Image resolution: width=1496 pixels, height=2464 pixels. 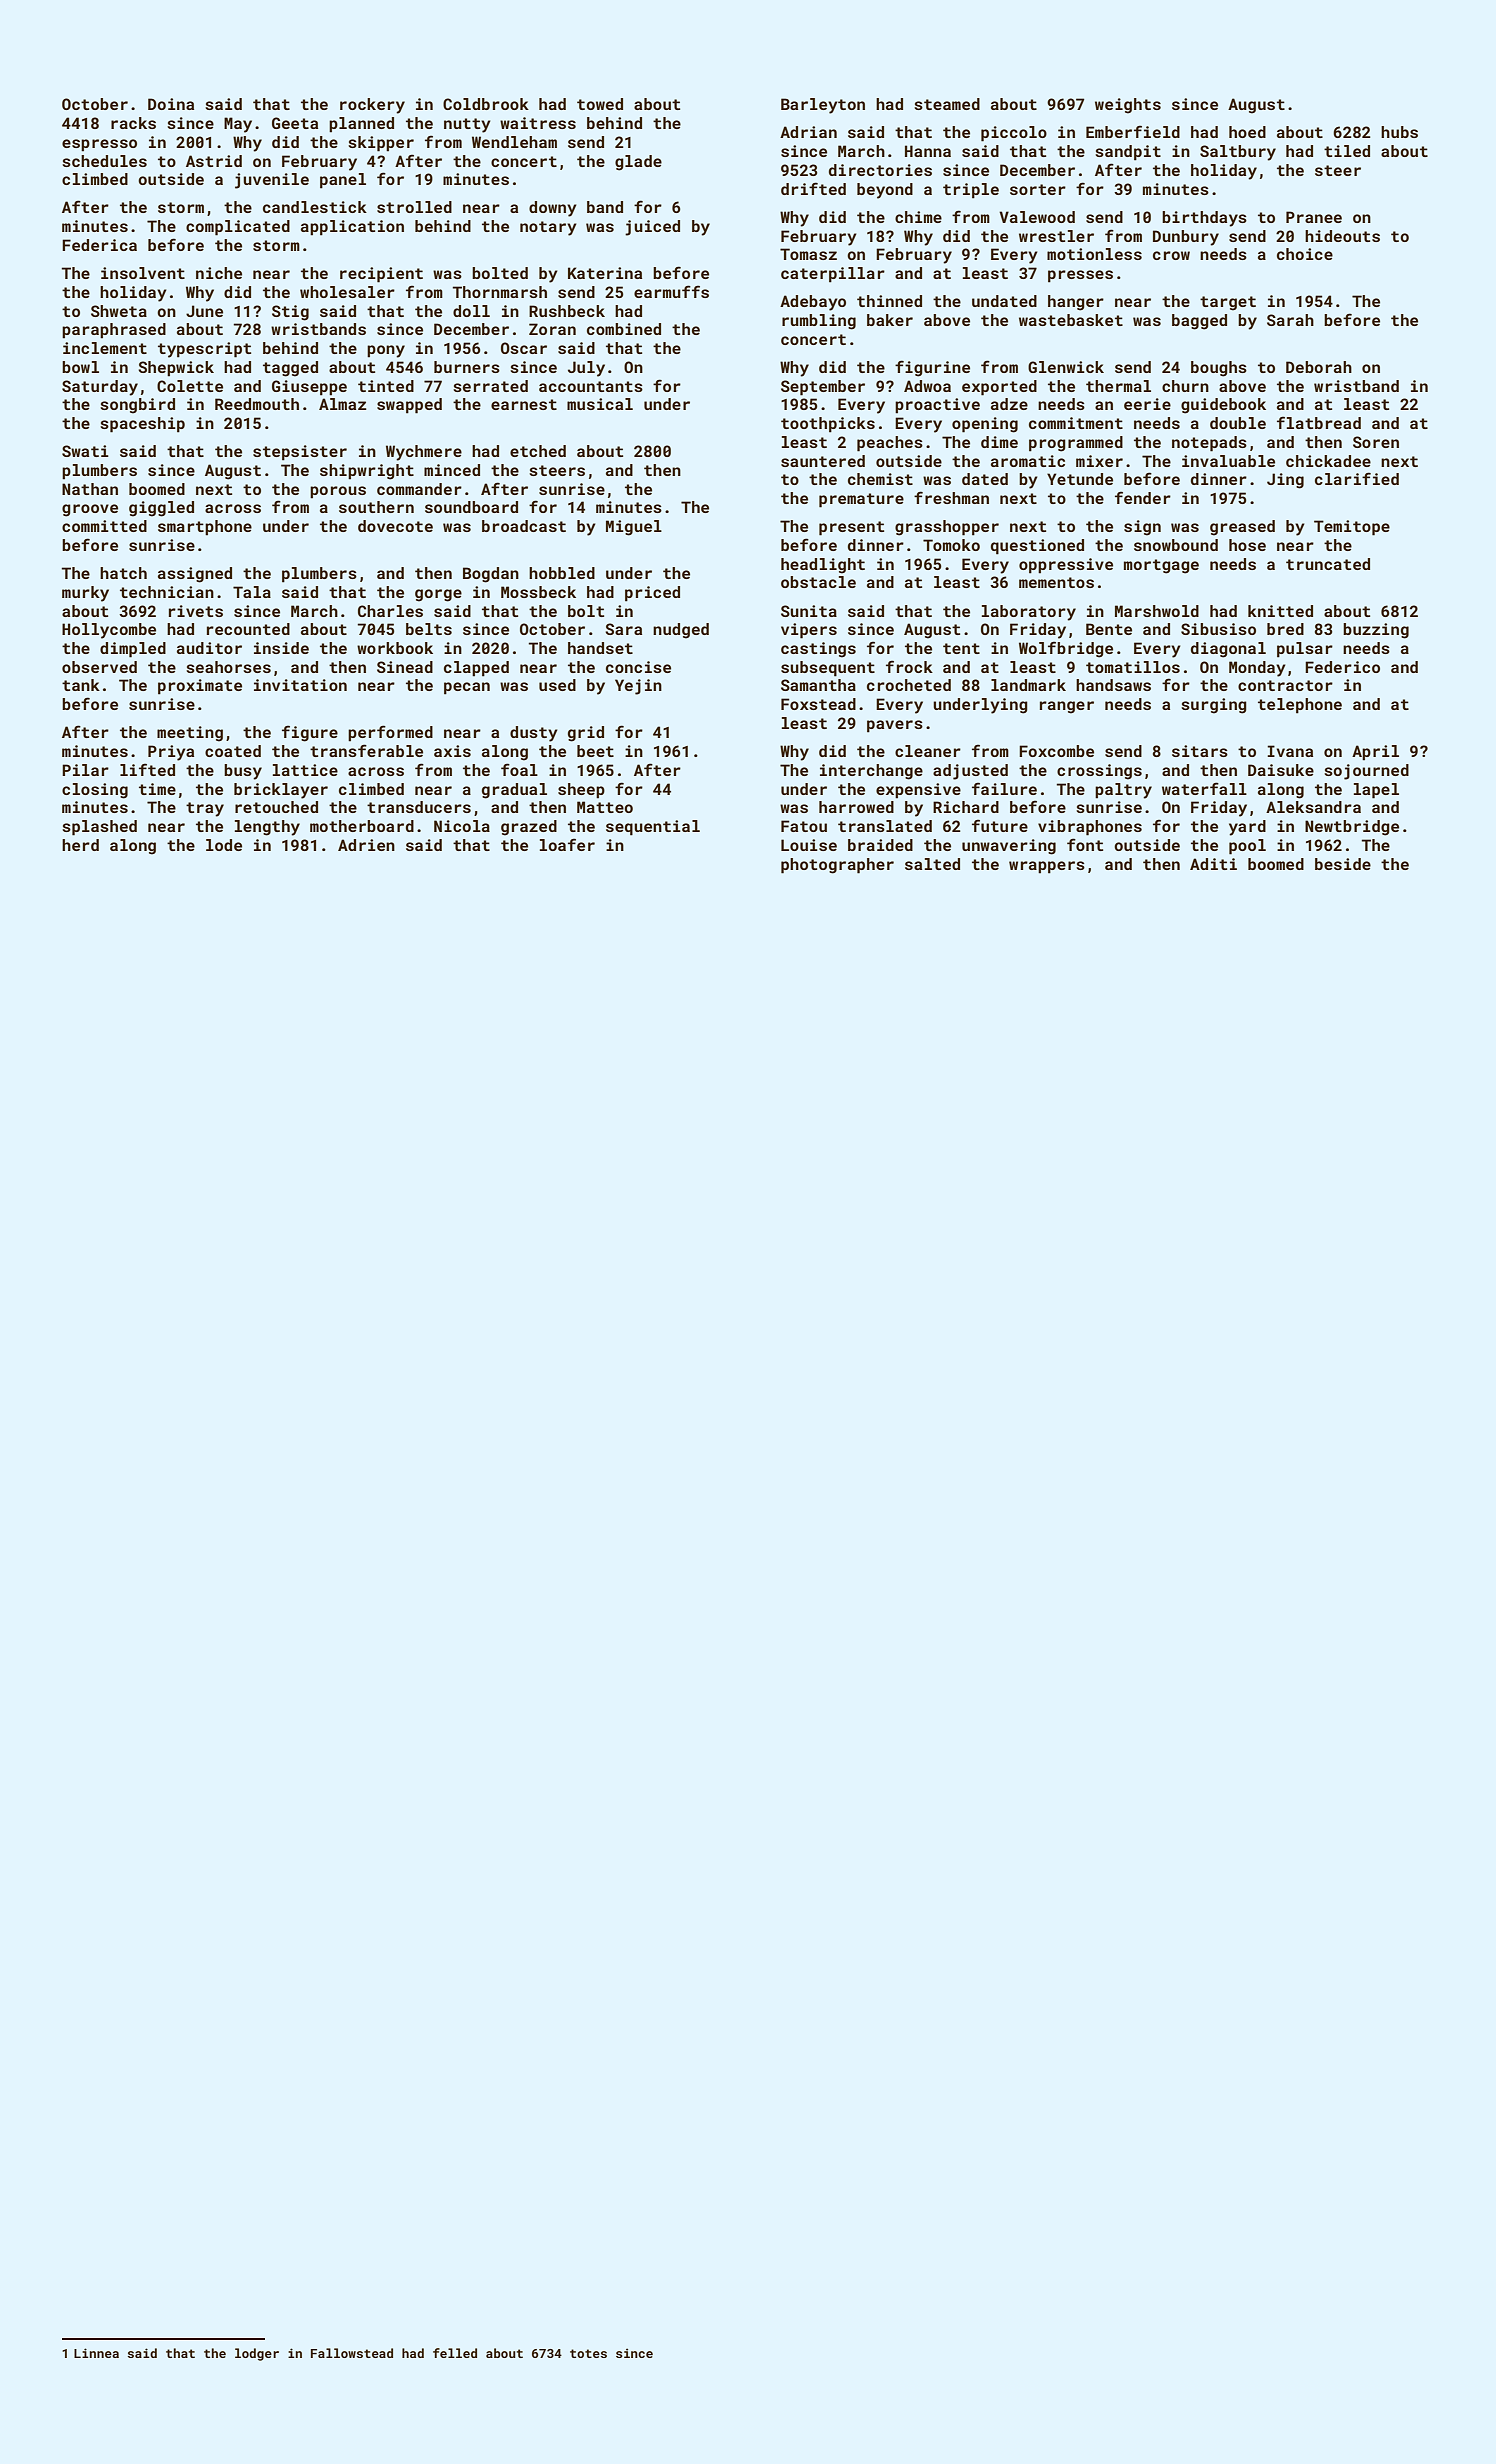 What do you see at coordinates (588, 2353) in the screenshot?
I see `totes` at bounding box center [588, 2353].
